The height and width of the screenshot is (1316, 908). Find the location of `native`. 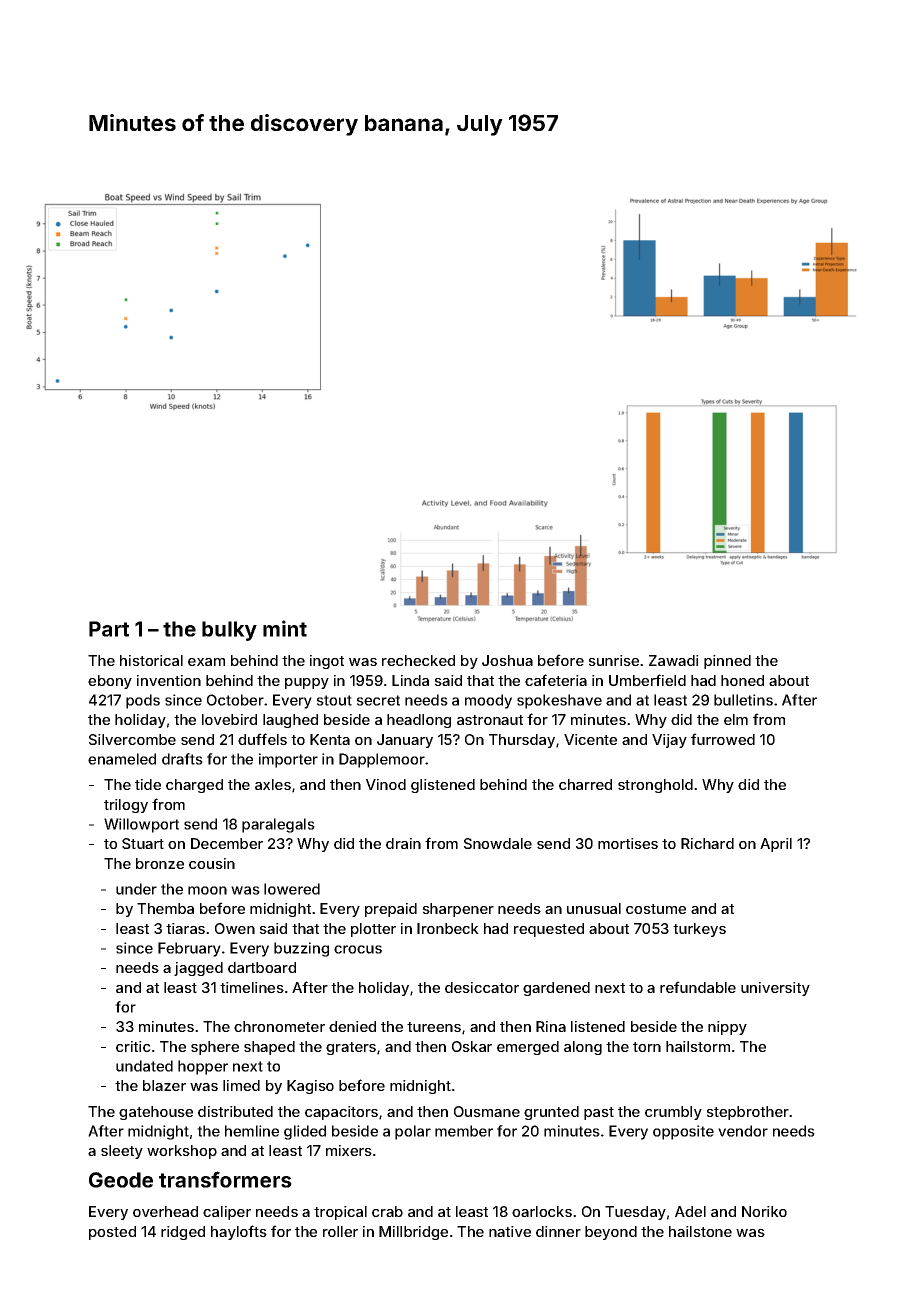

native is located at coordinates (510, 1231).
